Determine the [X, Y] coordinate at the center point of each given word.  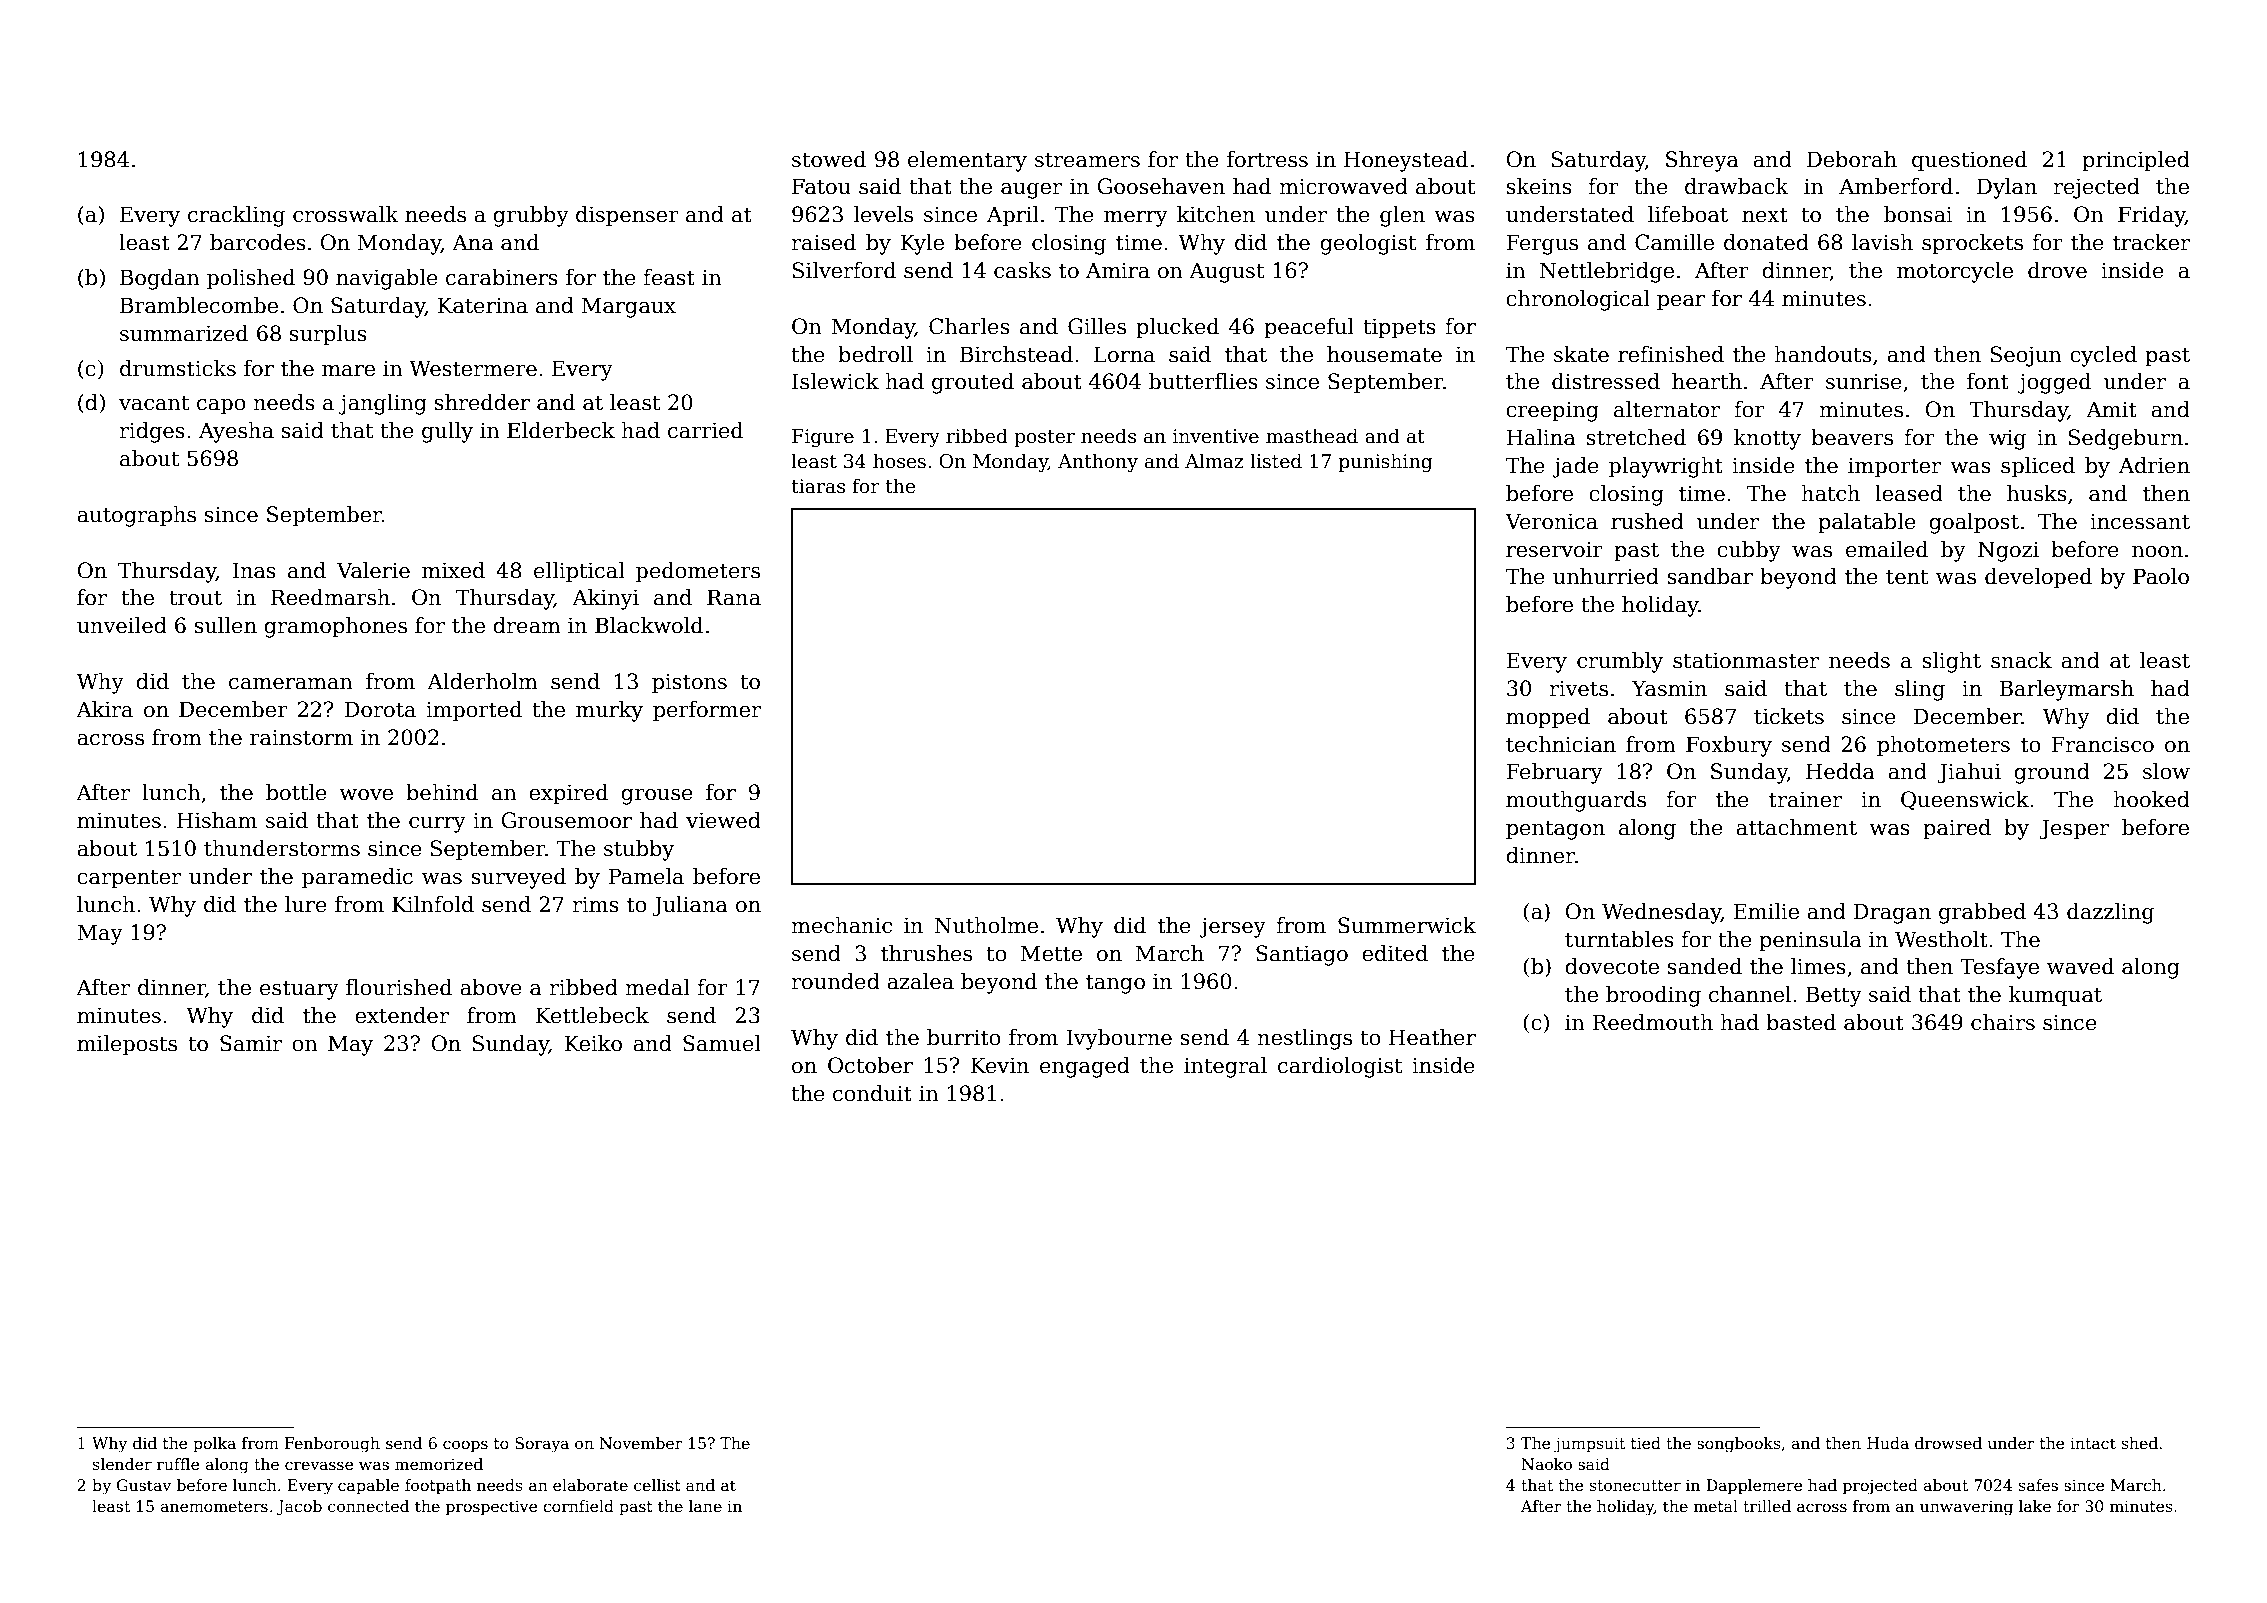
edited [1395, 953]
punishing [1385, 462]
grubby [531, 216]
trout [195, 598]
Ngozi [2008, 551]
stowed [829, 159]
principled [2136, 161]
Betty [1834, 996]
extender [402, 1015]
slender [122, 1464]
